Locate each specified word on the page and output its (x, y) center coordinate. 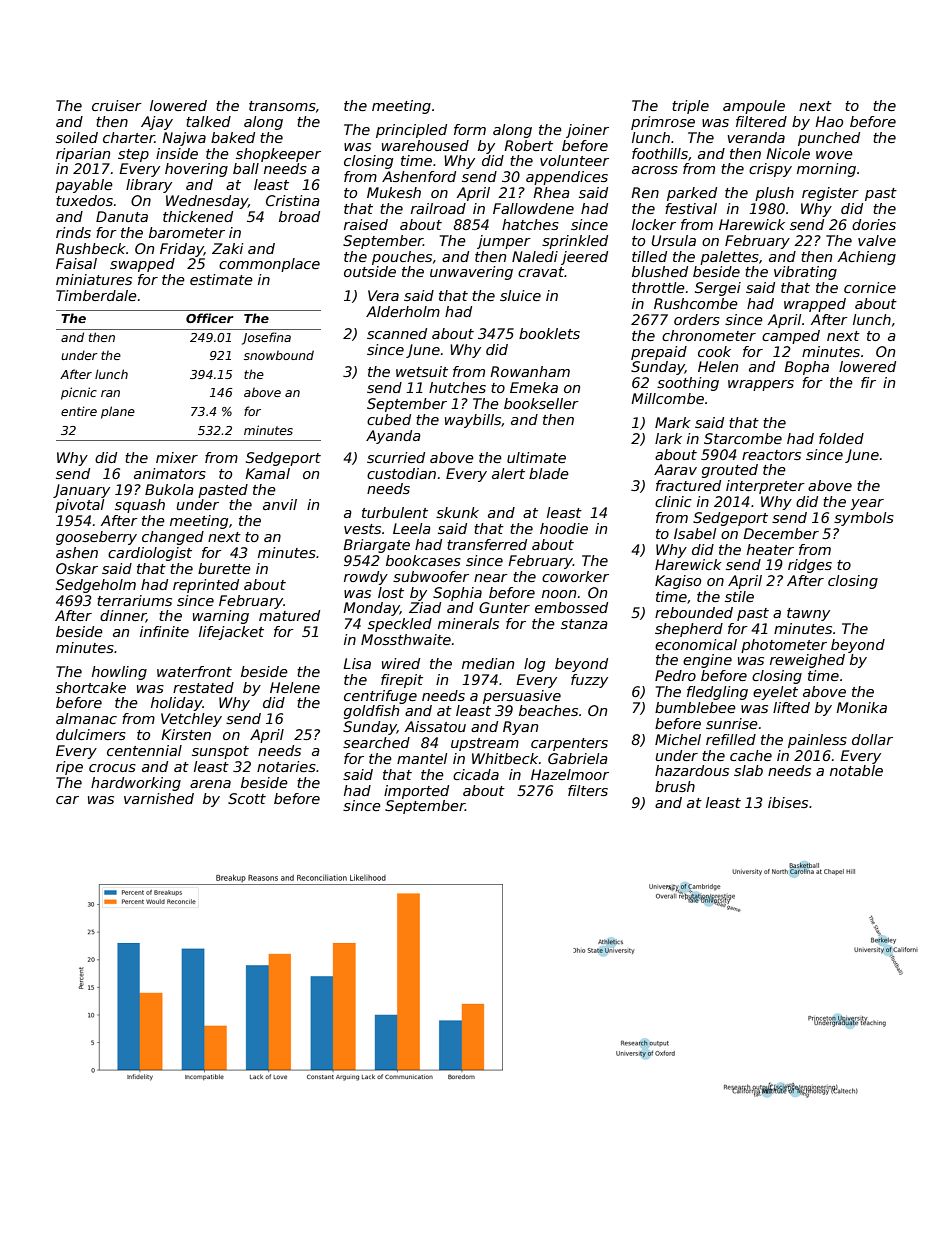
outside (370, 271)
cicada (476, 774)
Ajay (157, 123)
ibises (788, 802)
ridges (810, 566)
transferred (487, 544)
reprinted (206, 586)
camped (791, 337)
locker (654, 224)
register (830, 194)
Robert (528, 145)
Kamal (267, 473)
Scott (247, 798)
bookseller (541, 403)
